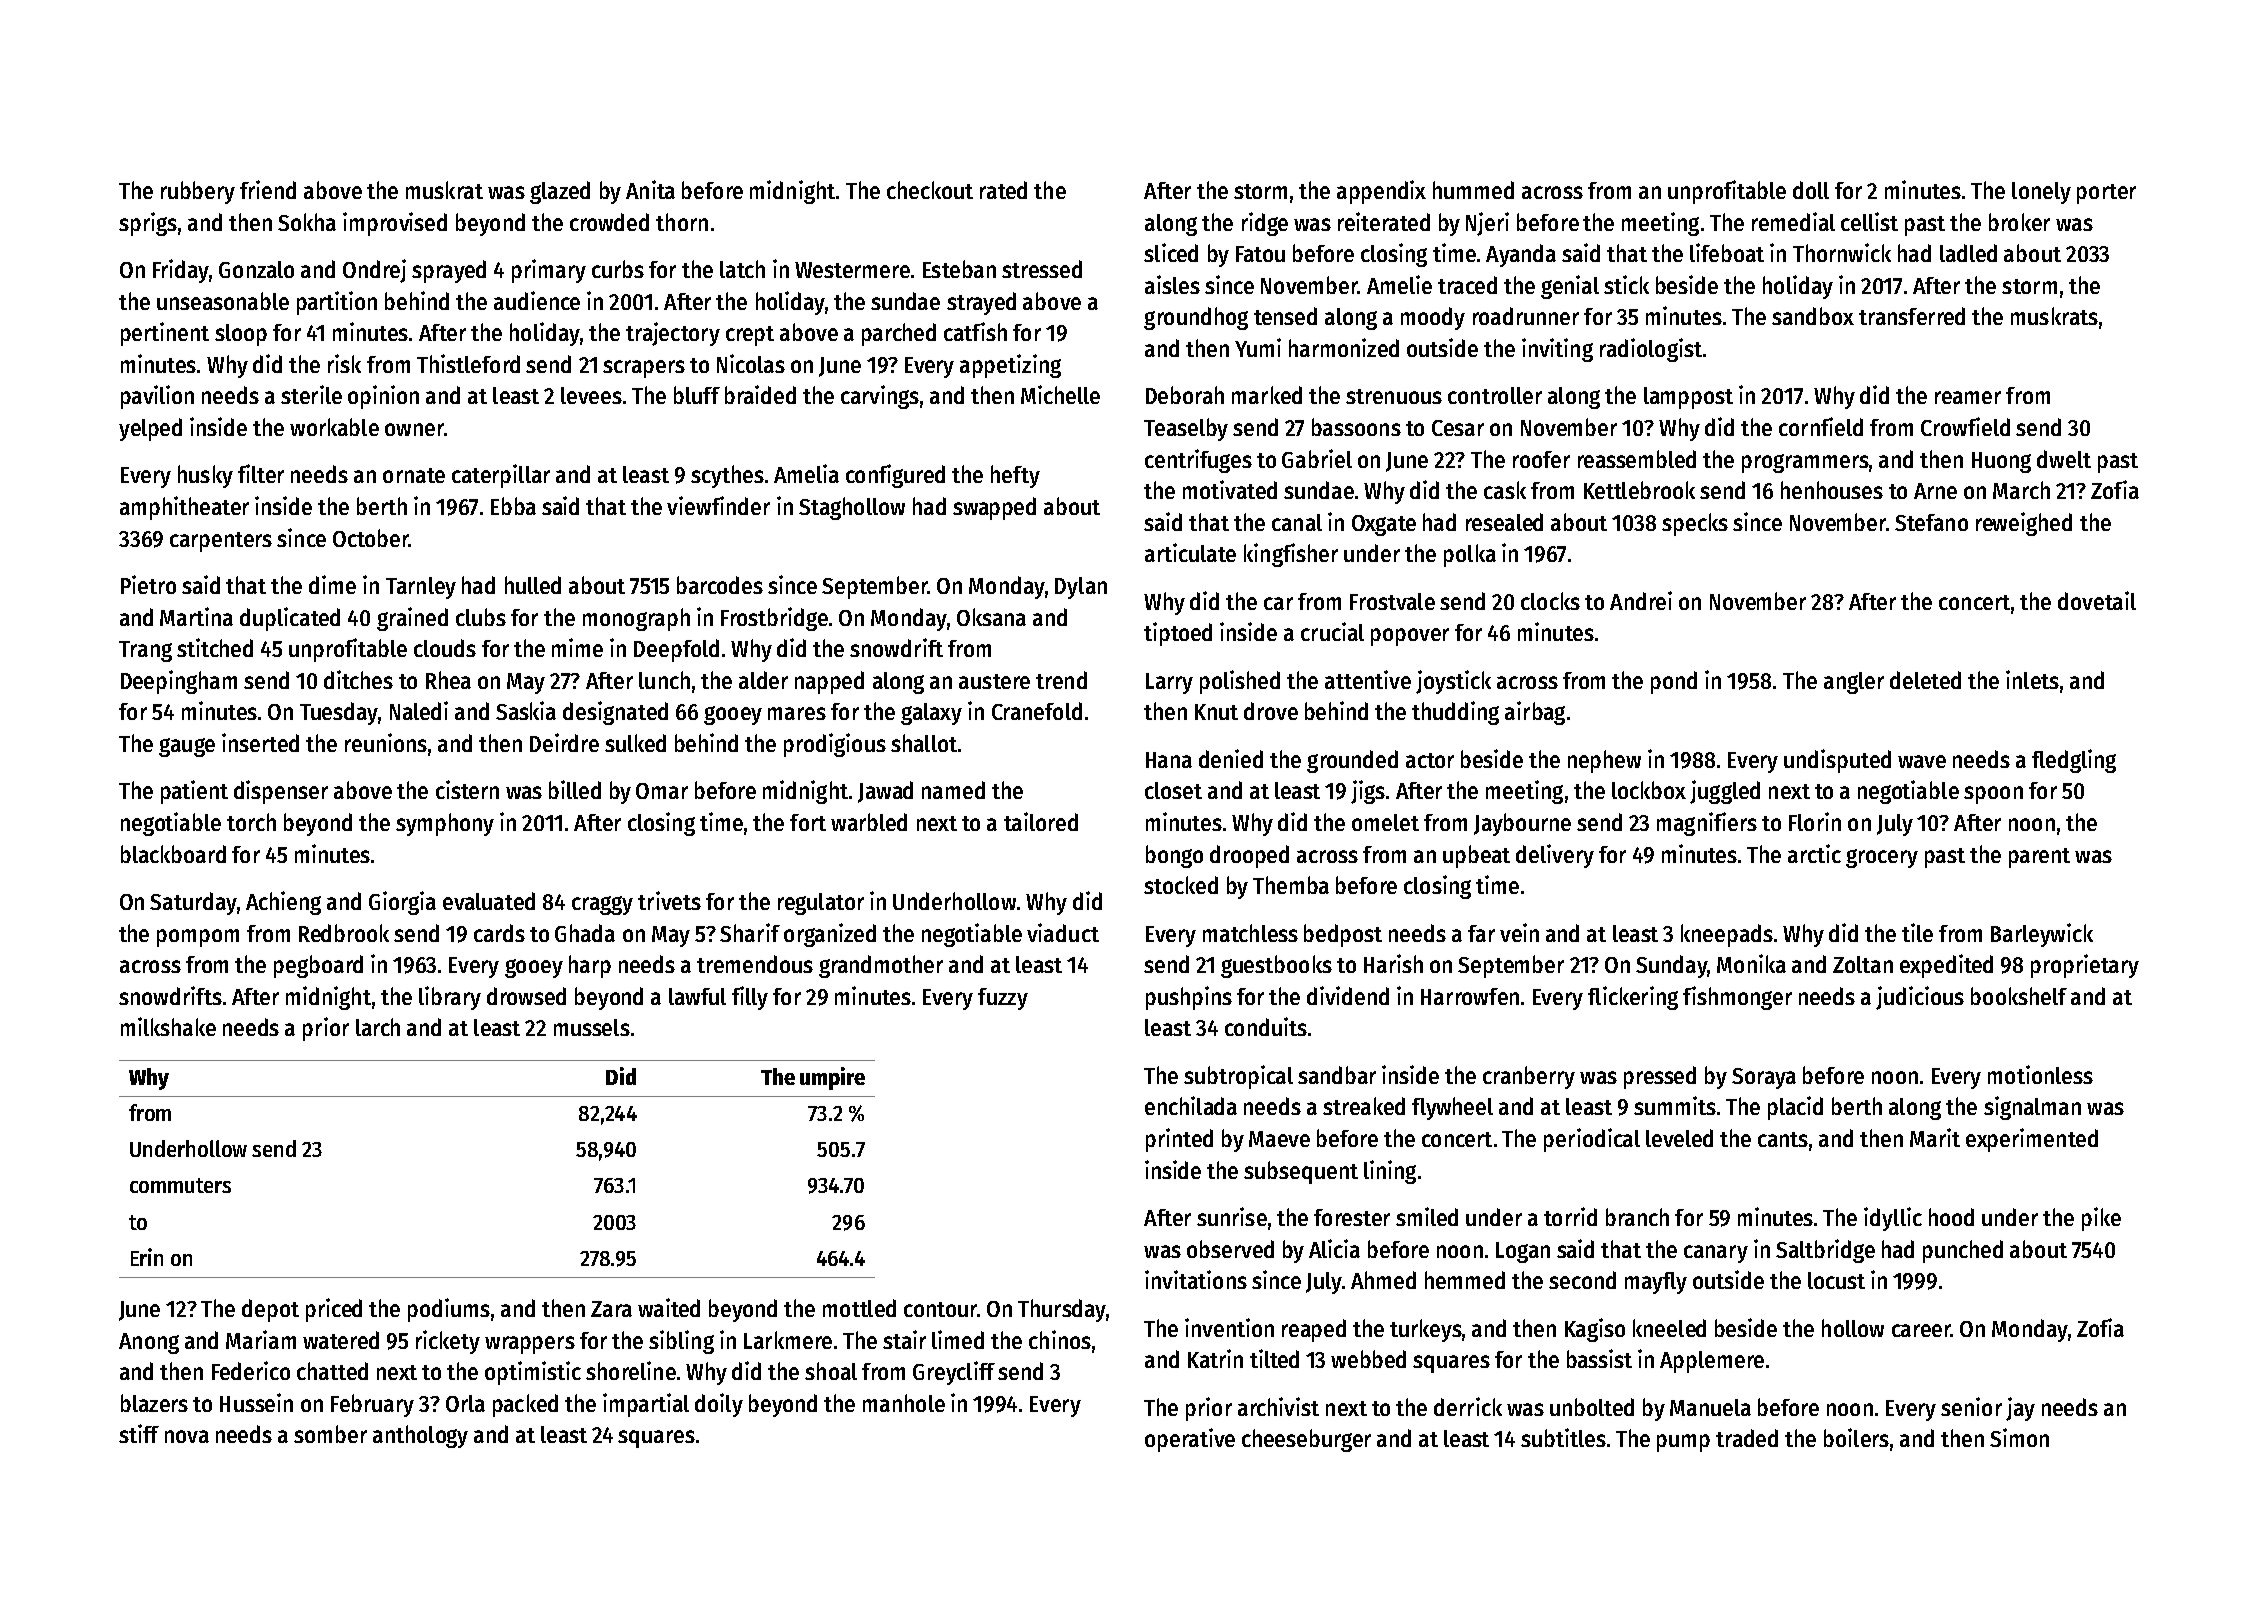  I want to click on owner, so click(414, 429).
